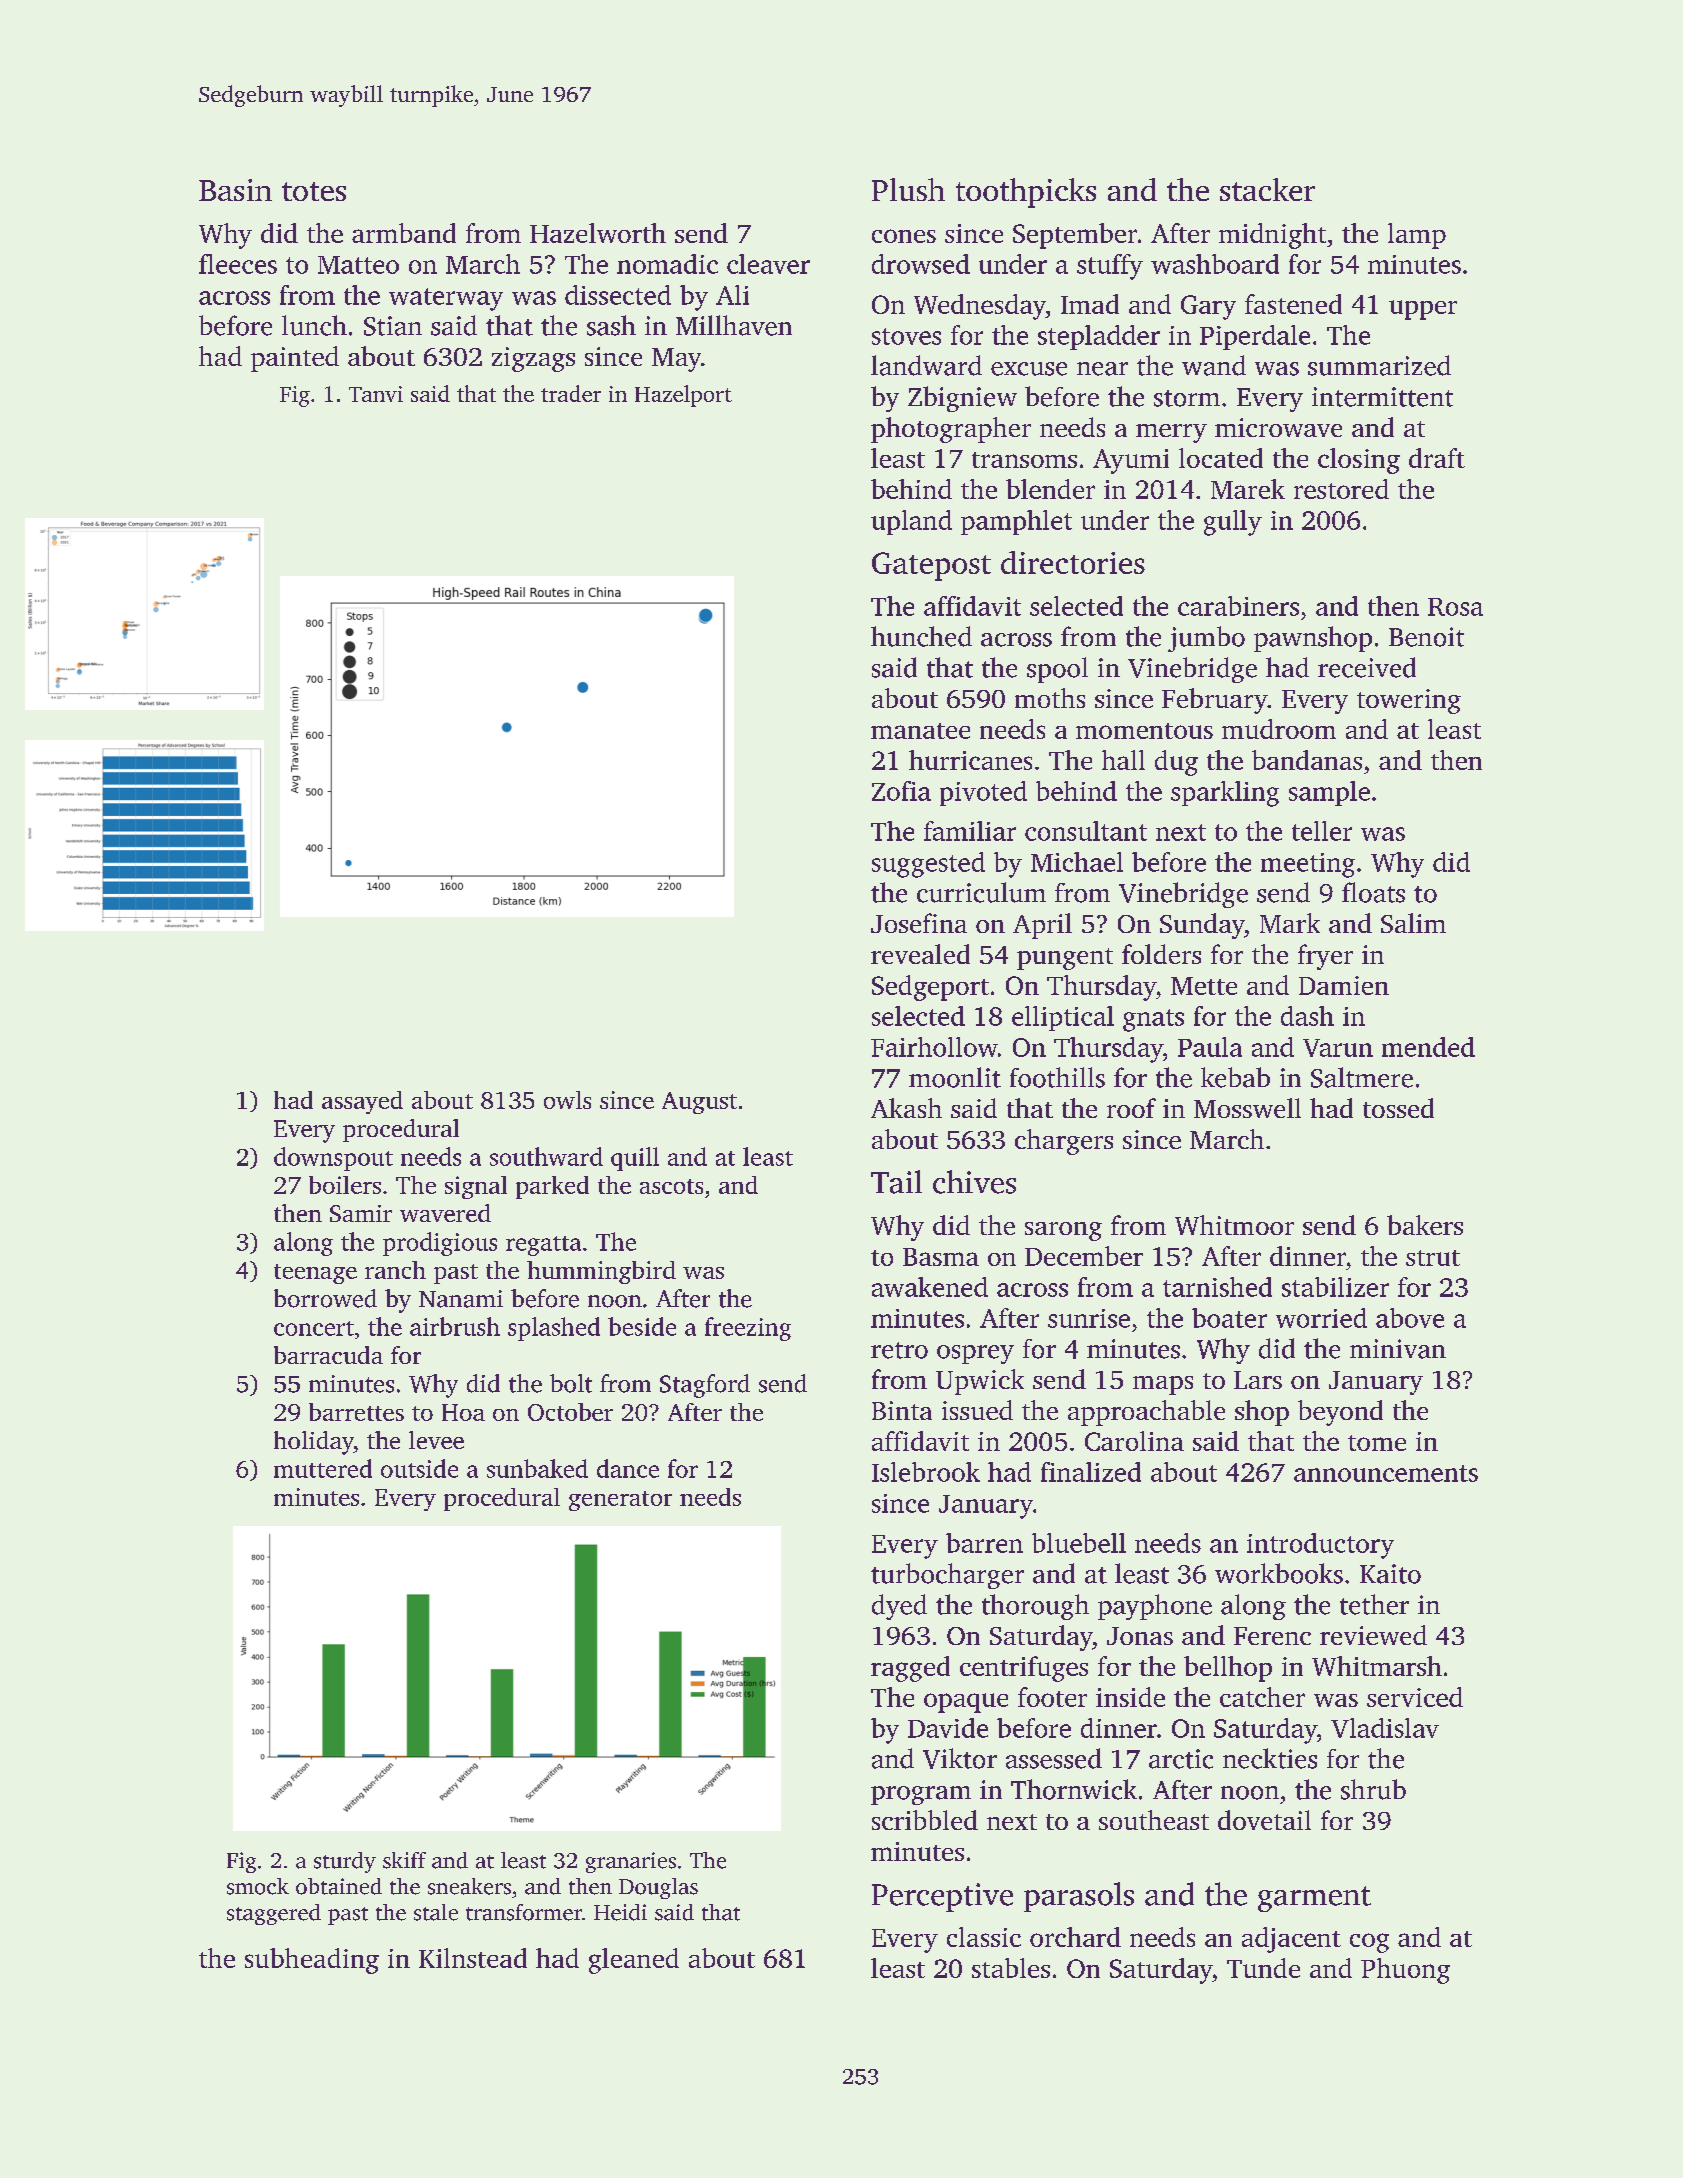 Image resolution: width=1683 pixels, height=2178 pixels. I want to click on teenage, so click(315, 1274).
